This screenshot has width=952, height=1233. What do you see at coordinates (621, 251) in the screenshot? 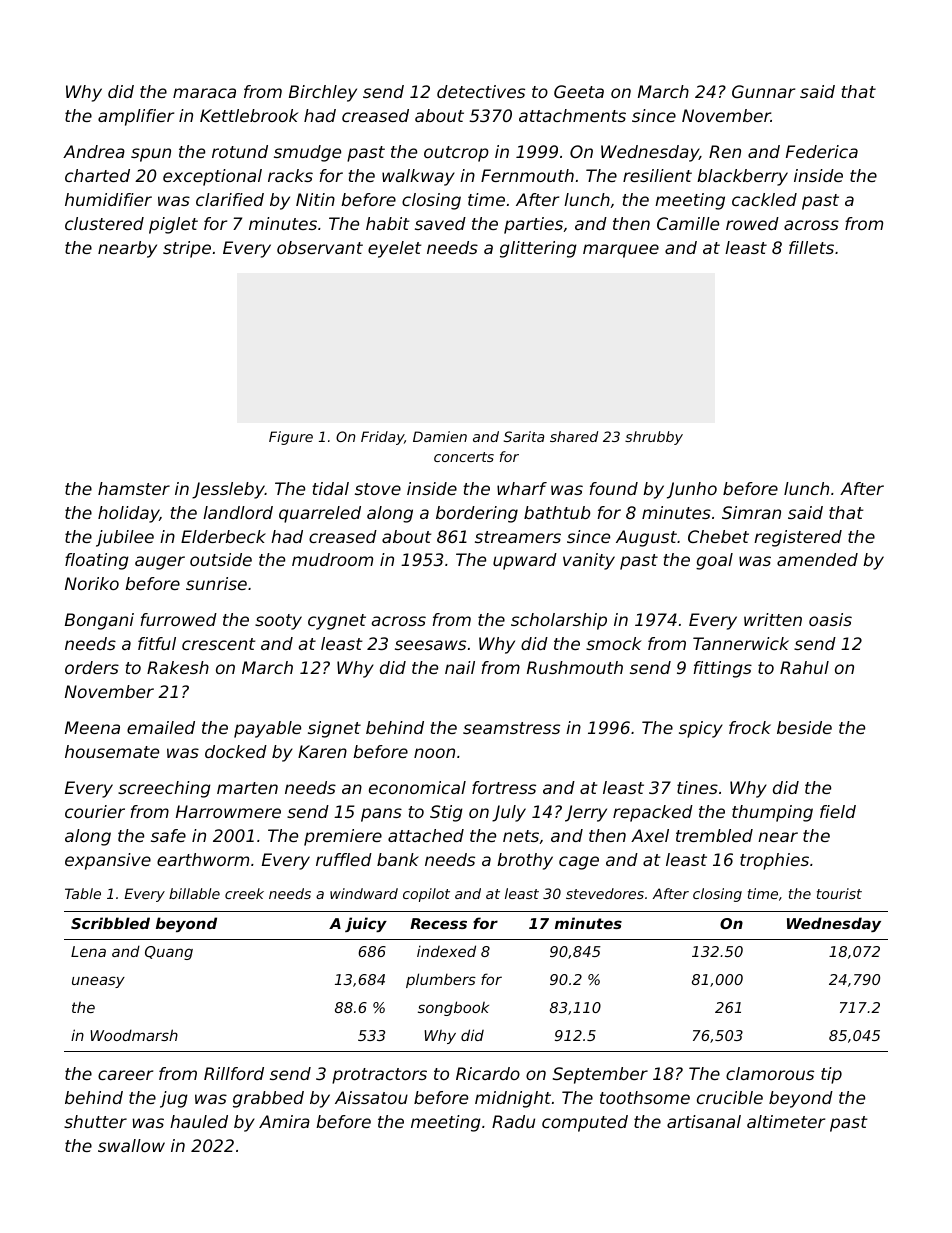
I see `marquee` at bounding box center [621, 251].
